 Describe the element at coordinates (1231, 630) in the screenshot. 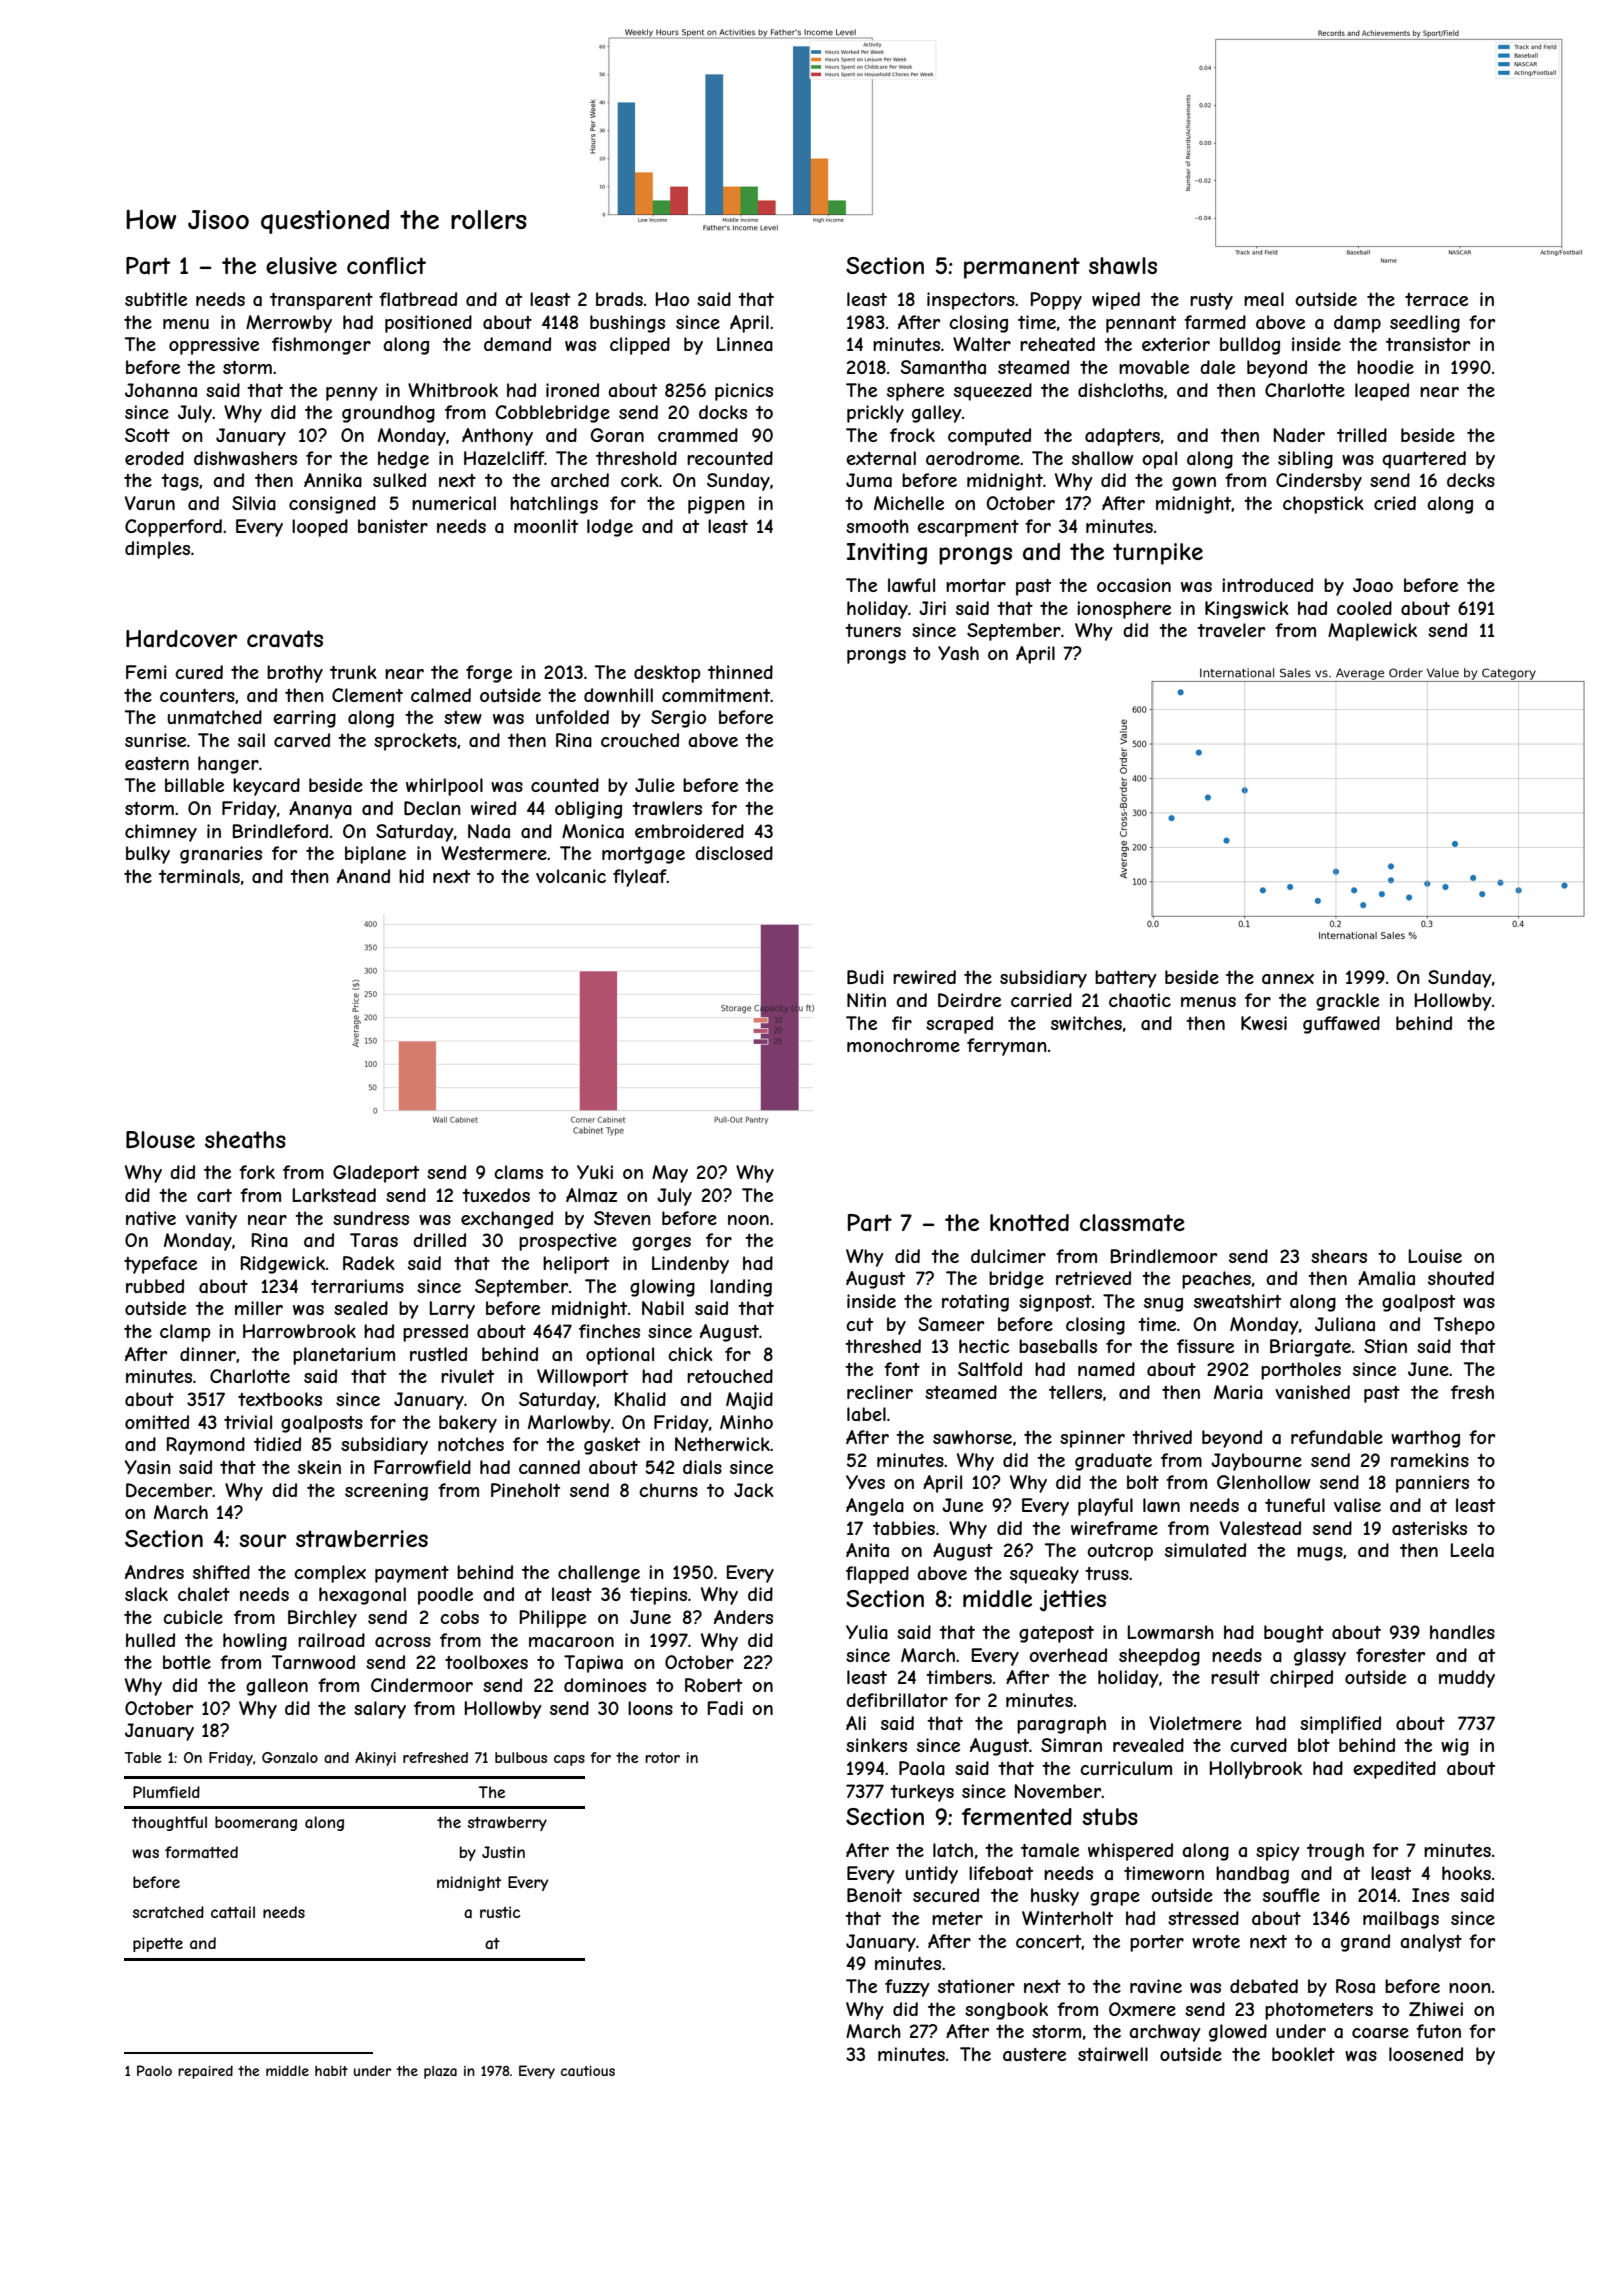

I see `traveler` at that location.
